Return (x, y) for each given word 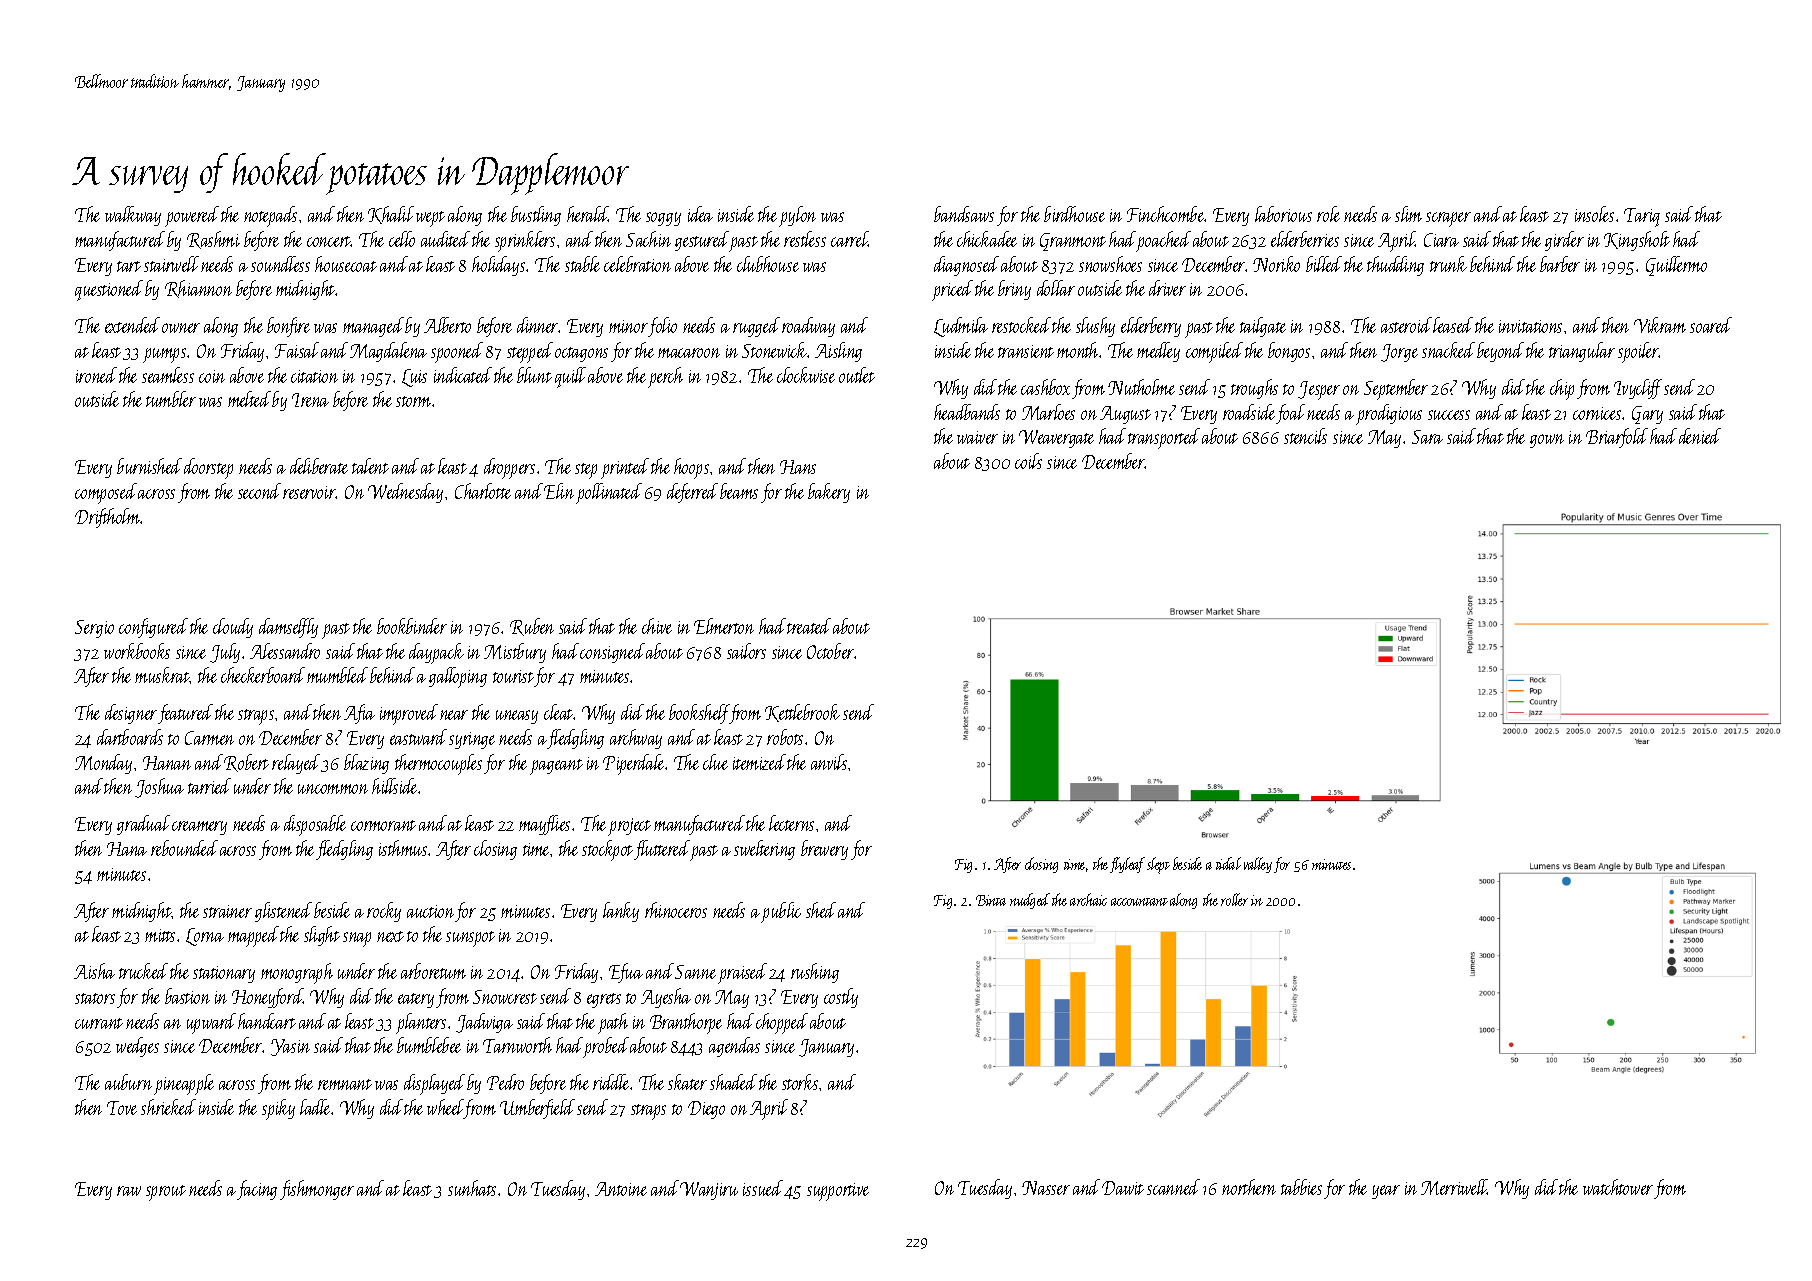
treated (809, 626)
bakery (829, 493)
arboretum (433, 971)
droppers (509, 468)
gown (1547, 441)
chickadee (987, 239)
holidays (498, 266)
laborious (1283, 214)
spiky (278, 1109)
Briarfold (1617, 438)
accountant (1139, 902)
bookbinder (412, 626)
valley (1258, 865)
